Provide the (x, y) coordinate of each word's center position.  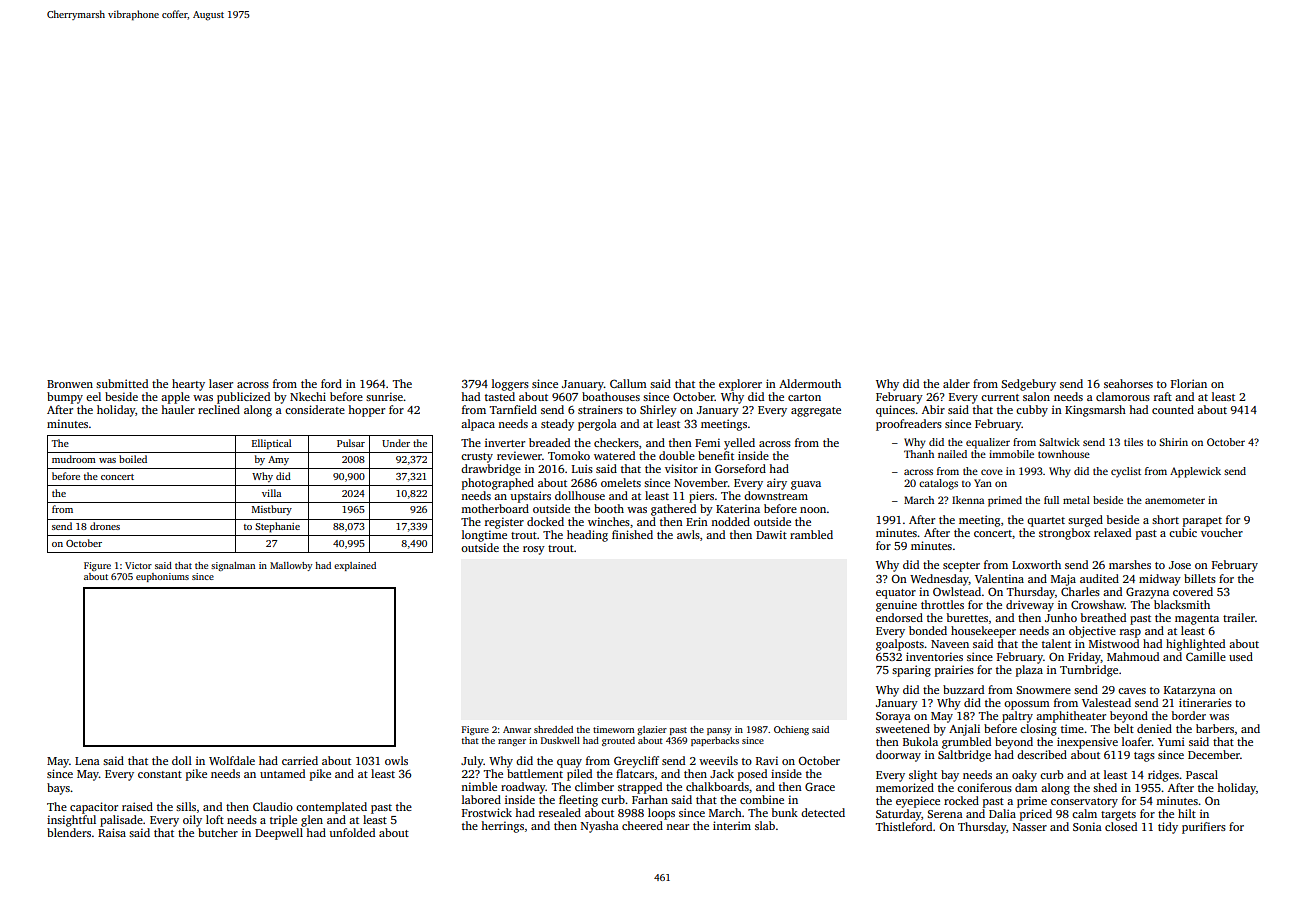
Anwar (517, 729)
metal (1076, 500)
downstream (776, 495)
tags (1144, 757)
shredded (553, 729)
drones (105, 526)
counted (1173, 409)
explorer (740, 385)
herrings (502, 827)
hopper (366, 411)
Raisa (112, 832)
